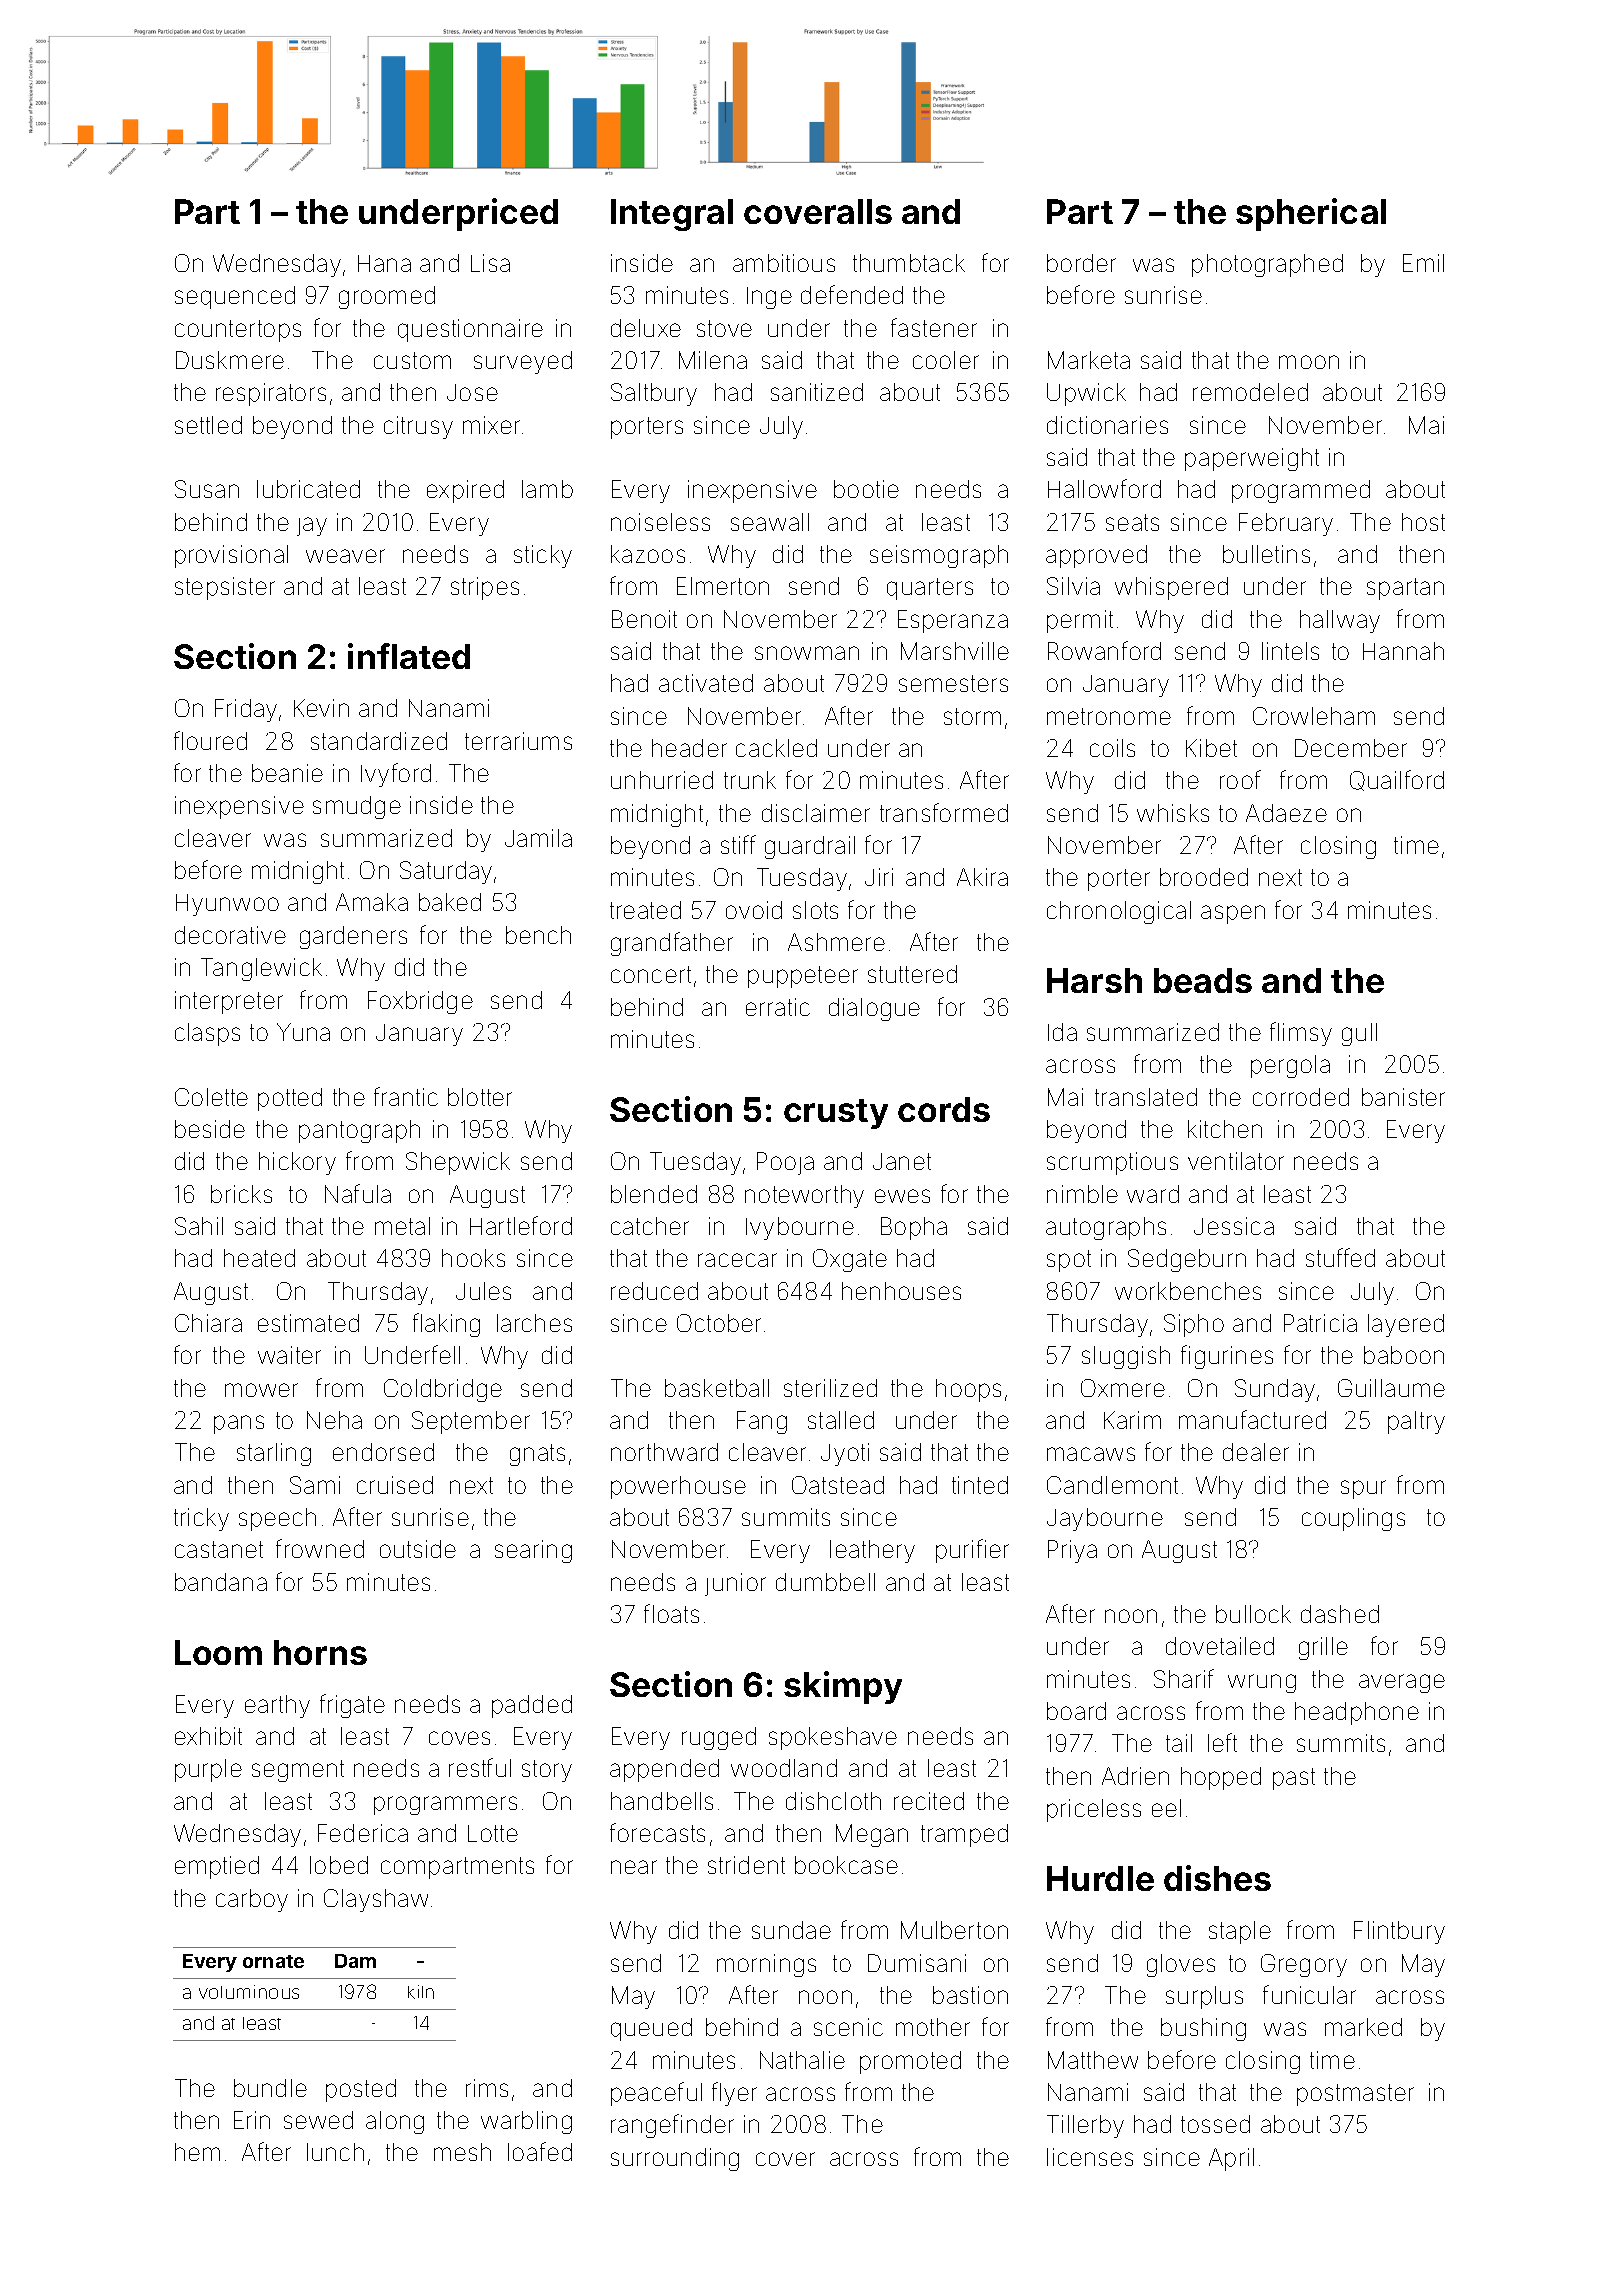 This screenshot has height=2292, width=1620. Describe the element at coordinates (672, 215) in the screenshot. I see `Integral` at that location.
